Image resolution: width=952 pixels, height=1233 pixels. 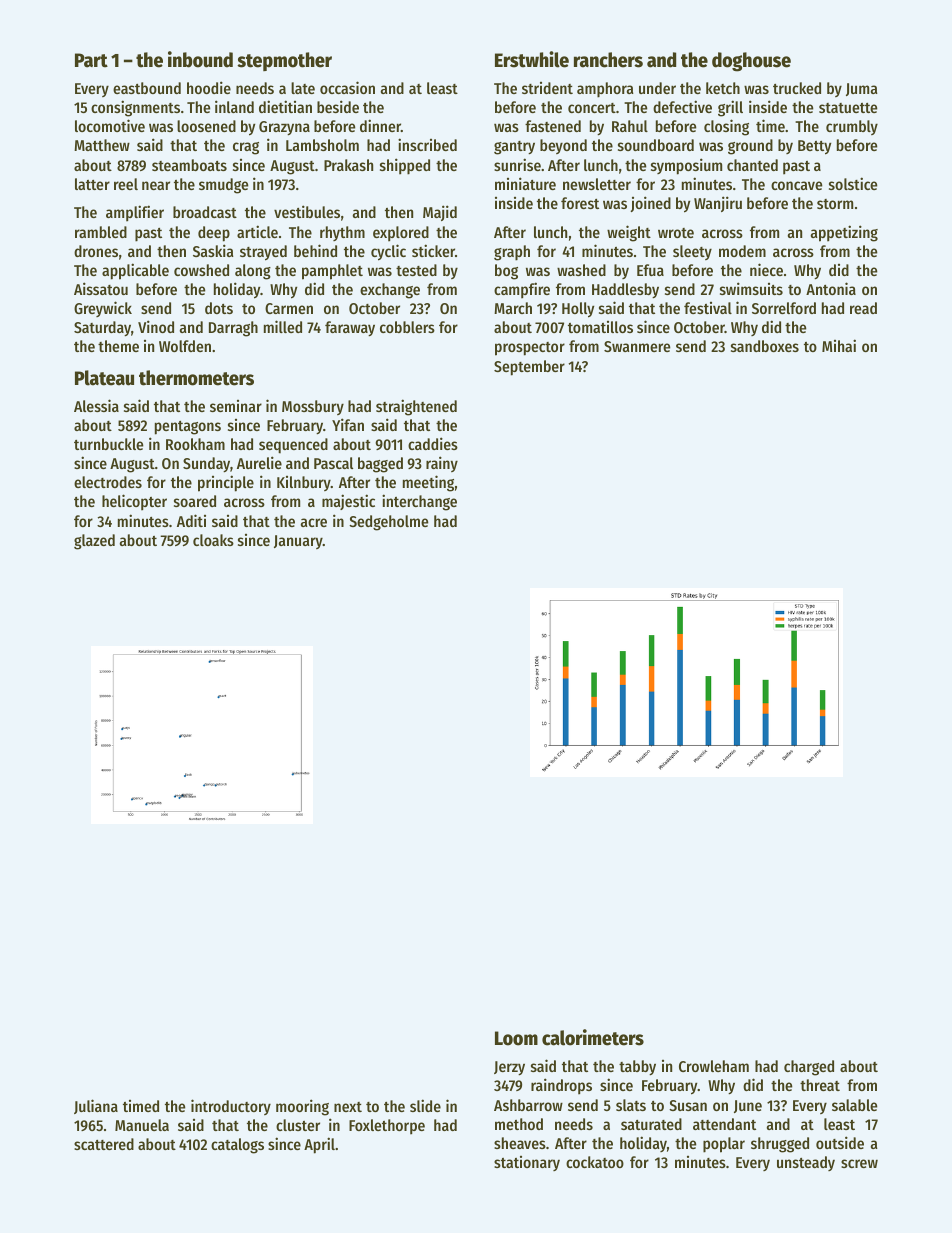 What do you see at coordinates (751, 62) in the screenshot?
I see `doghouse` at bounding box center [751, 62].
